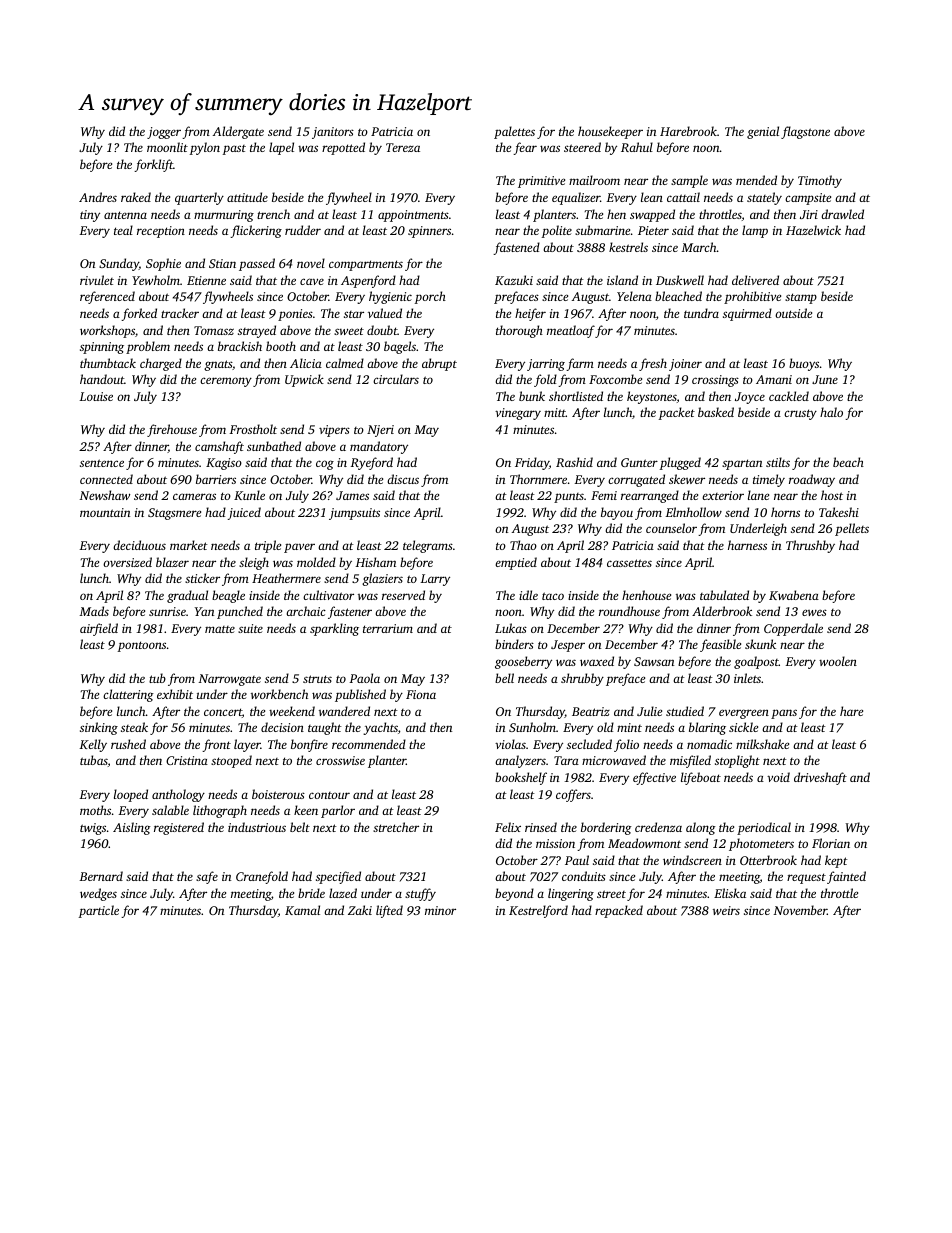  What do you see at coordinates (98, 894) in the document?
I see `wedges` at bounding box center [98, 894].
